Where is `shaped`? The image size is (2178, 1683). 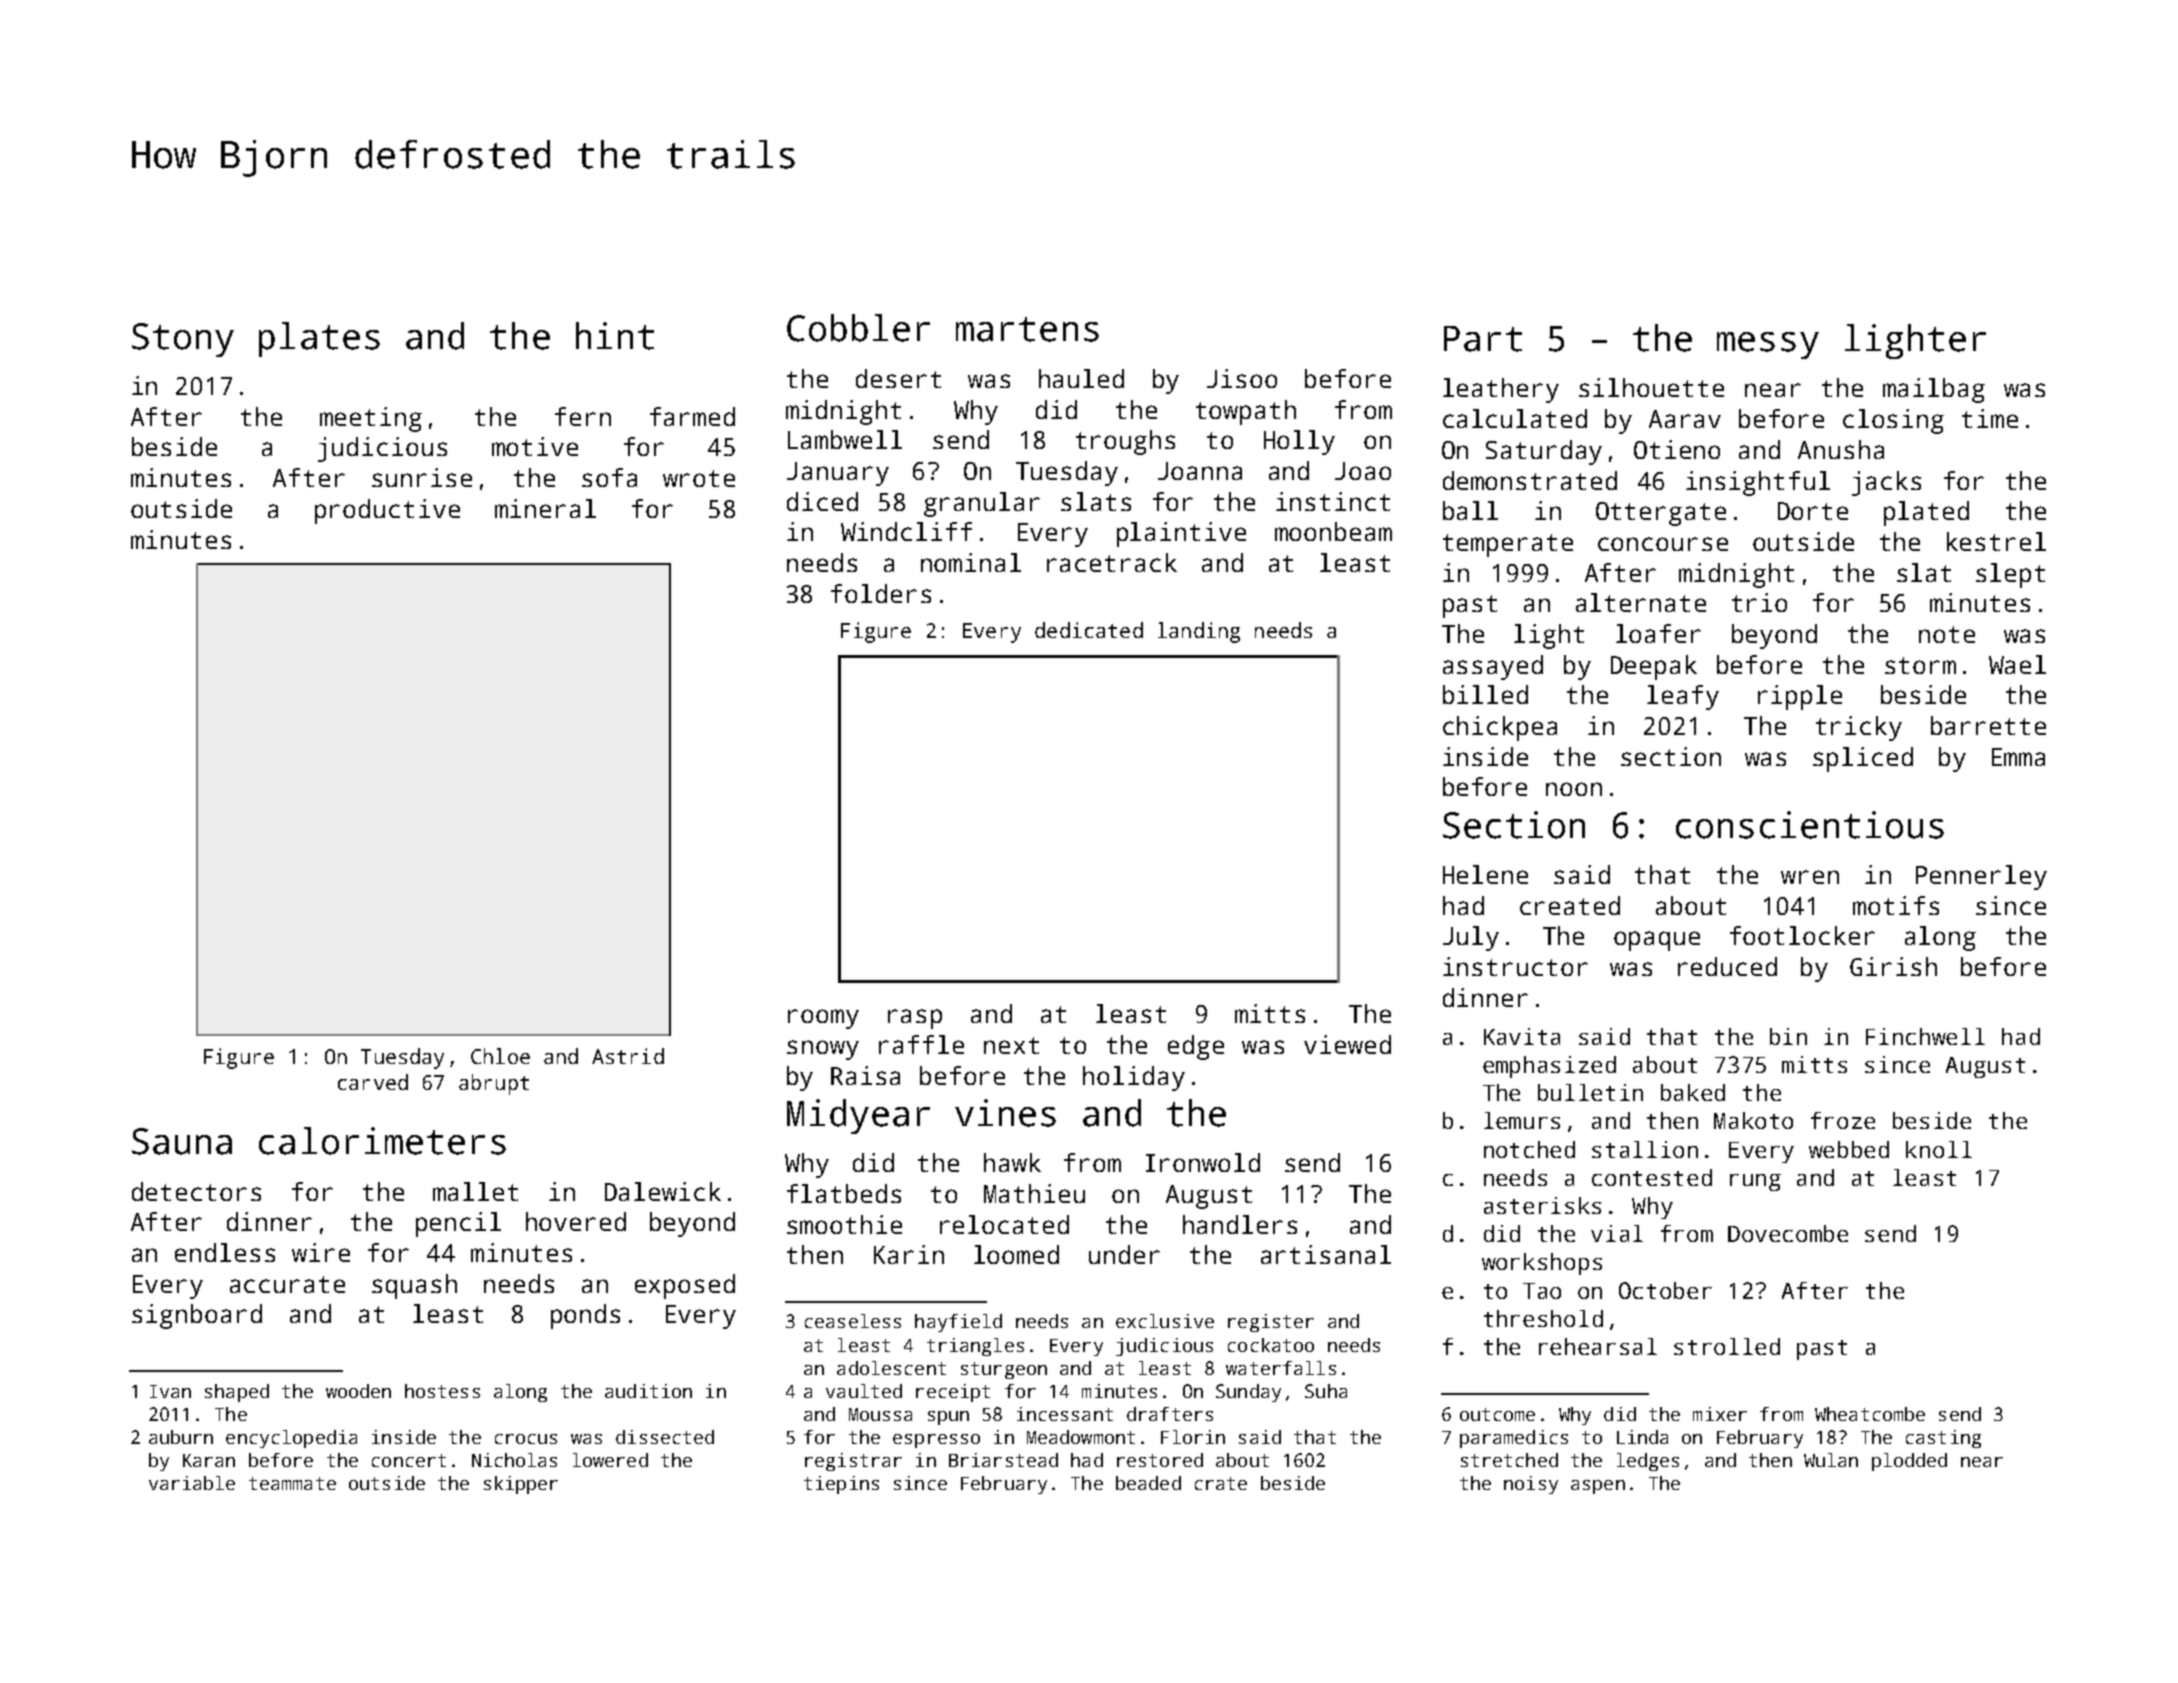
shaped is located at coordinates (237, 1393).
